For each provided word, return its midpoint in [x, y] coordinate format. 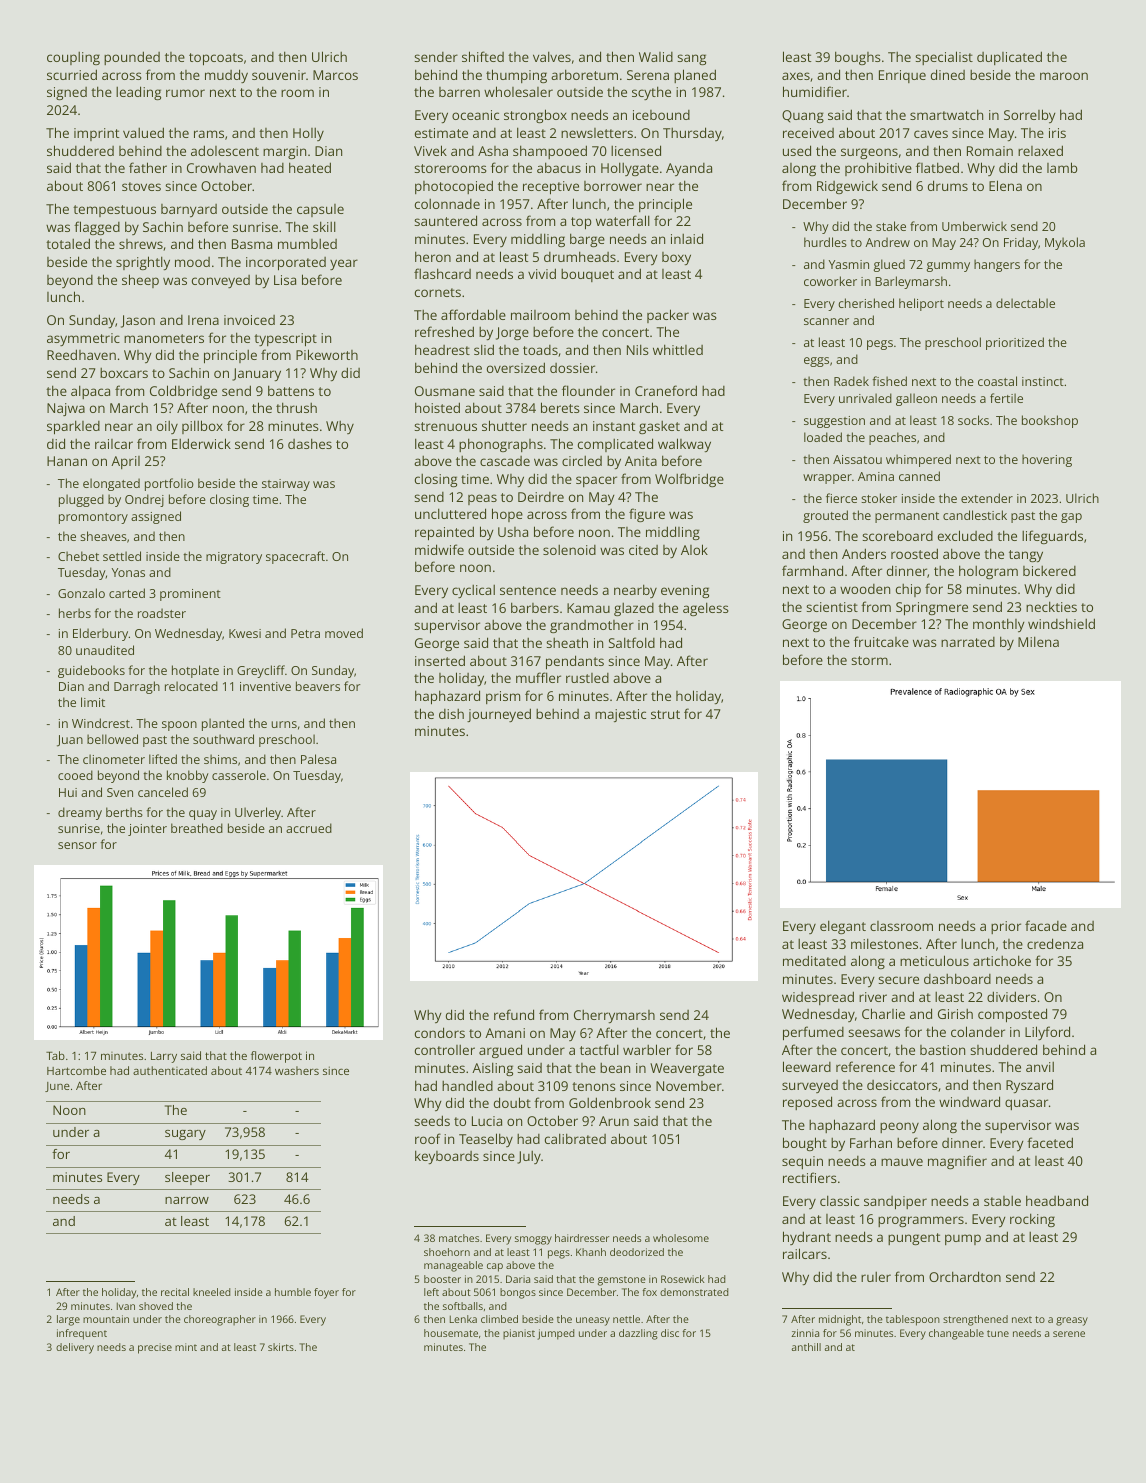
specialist [944, 58]
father [148, 167]
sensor [77, 845]
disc [670, 1333]
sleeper [187, 1178]
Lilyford [1047, 1033]
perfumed [813, 1033]
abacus [559, 167]
